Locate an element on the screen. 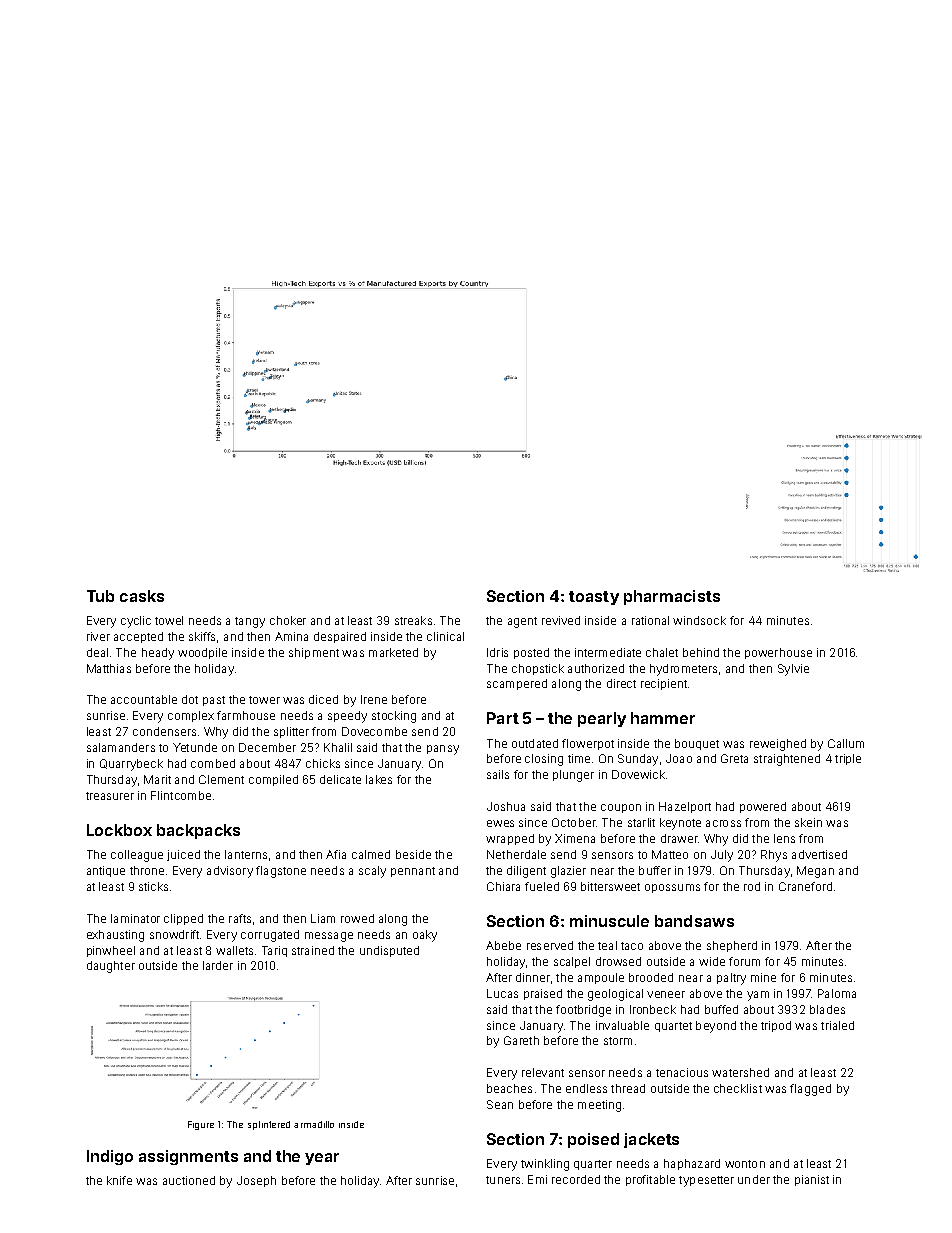 The image size is (952, 1233). daughter is located at coordinates (111, 967).
